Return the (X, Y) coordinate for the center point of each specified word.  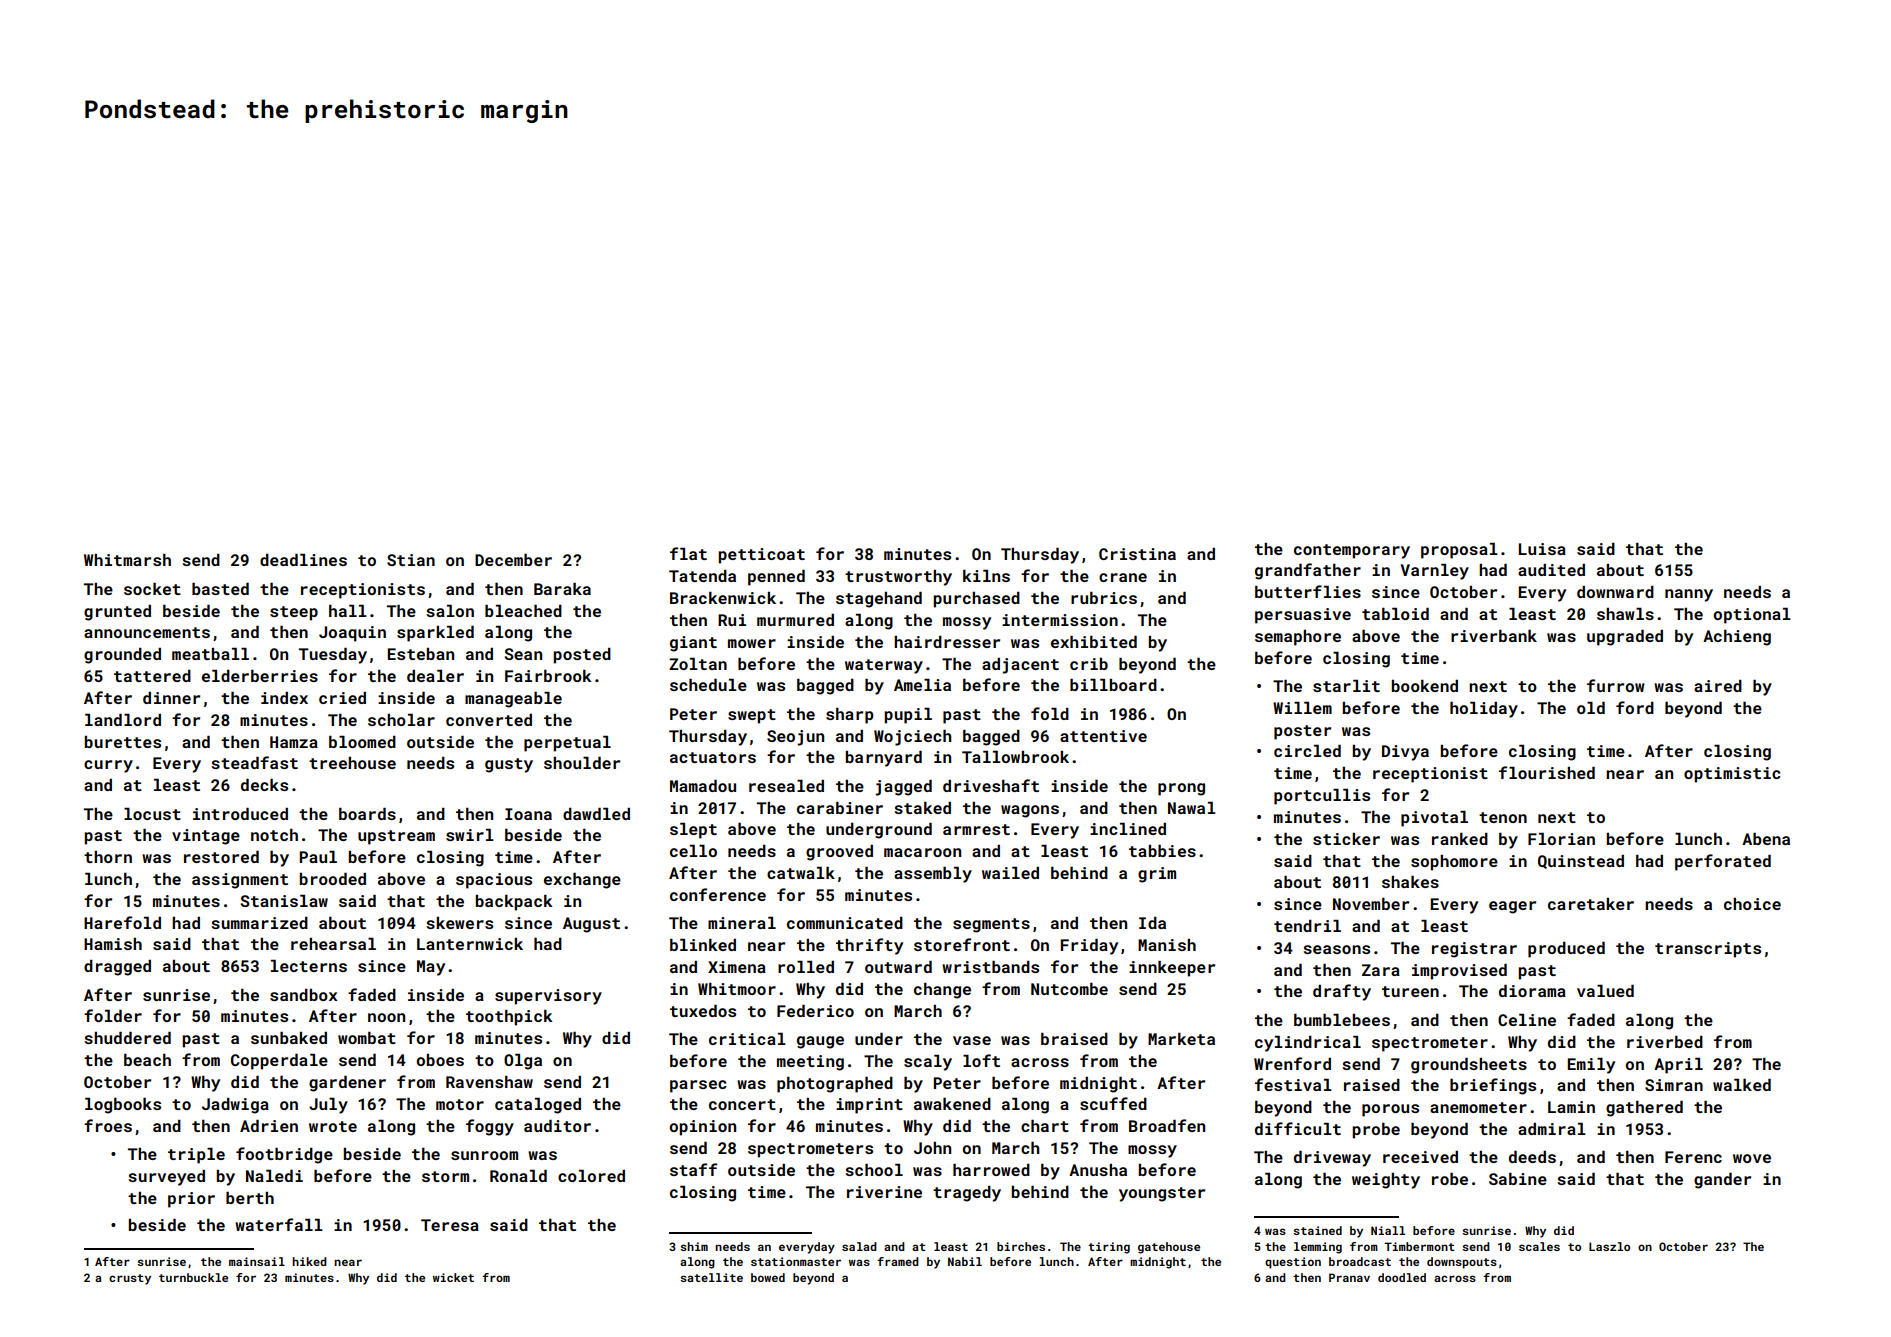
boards (367, 814)
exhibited (1094, 642)
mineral (742, 923)
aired (1718, 686)
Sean (523, 654)
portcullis (1322, 797)
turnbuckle (193, 1277)
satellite (711, 1277)
